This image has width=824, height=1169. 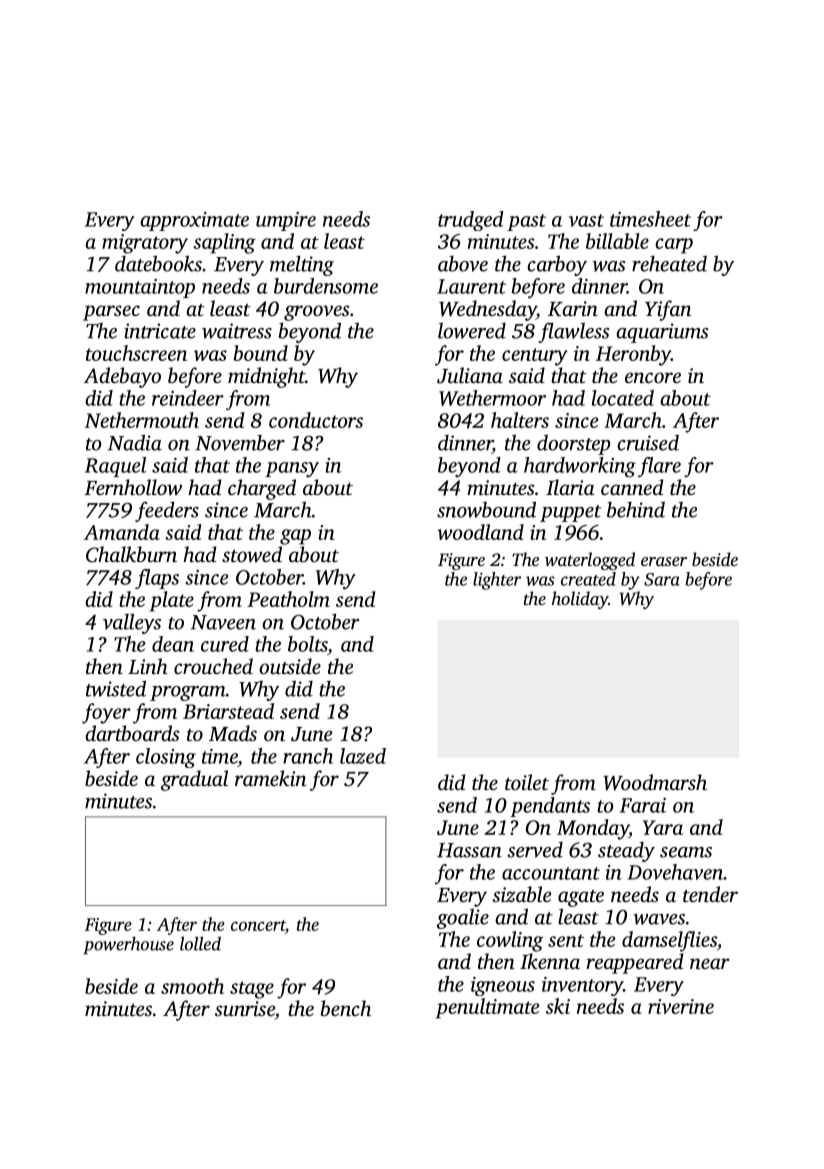 What do you see at coordinates (669, 263) in the image?
I see `reheated` at bounding box center [669, 263].
